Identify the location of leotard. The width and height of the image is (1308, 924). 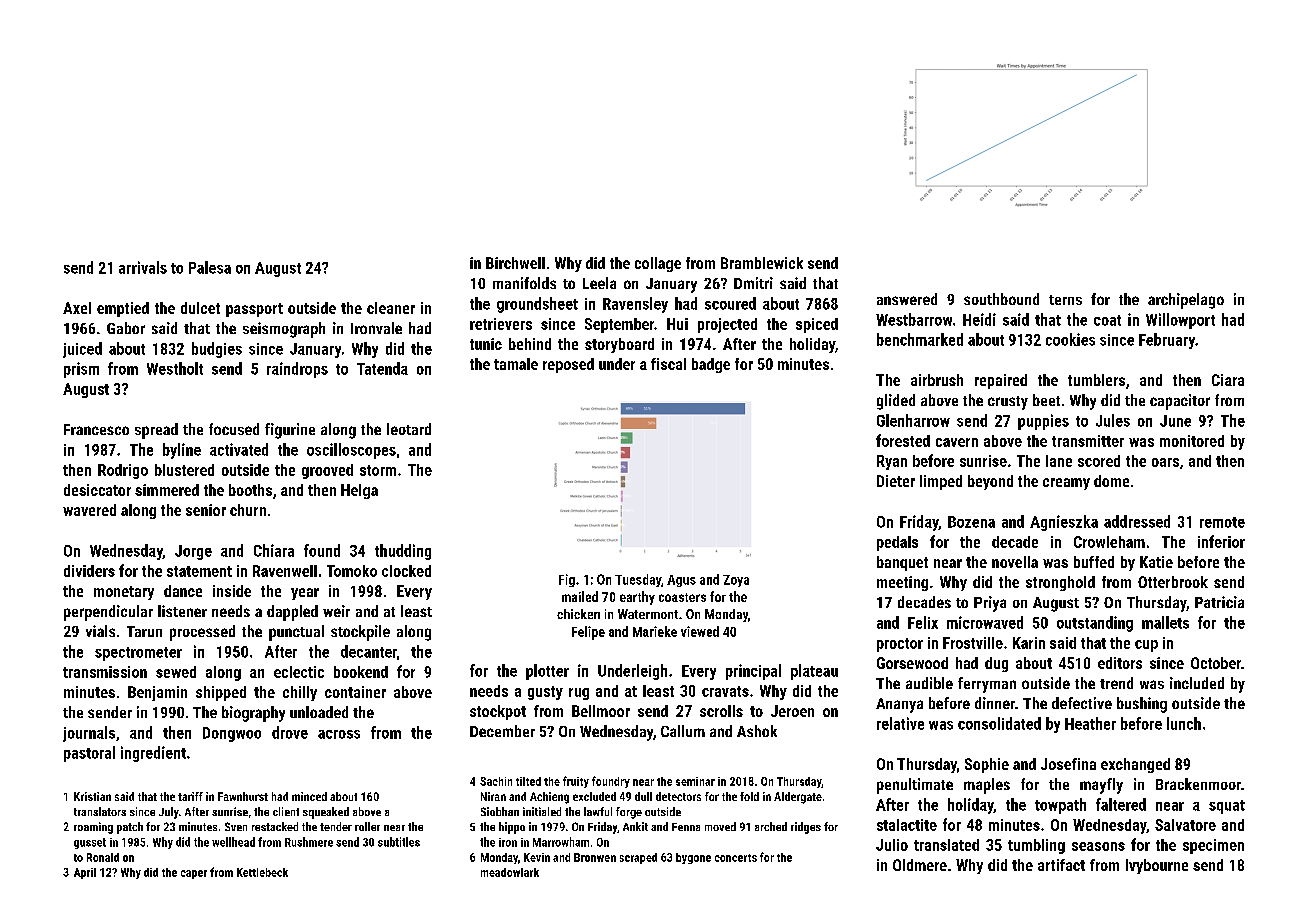
(409, 429).
